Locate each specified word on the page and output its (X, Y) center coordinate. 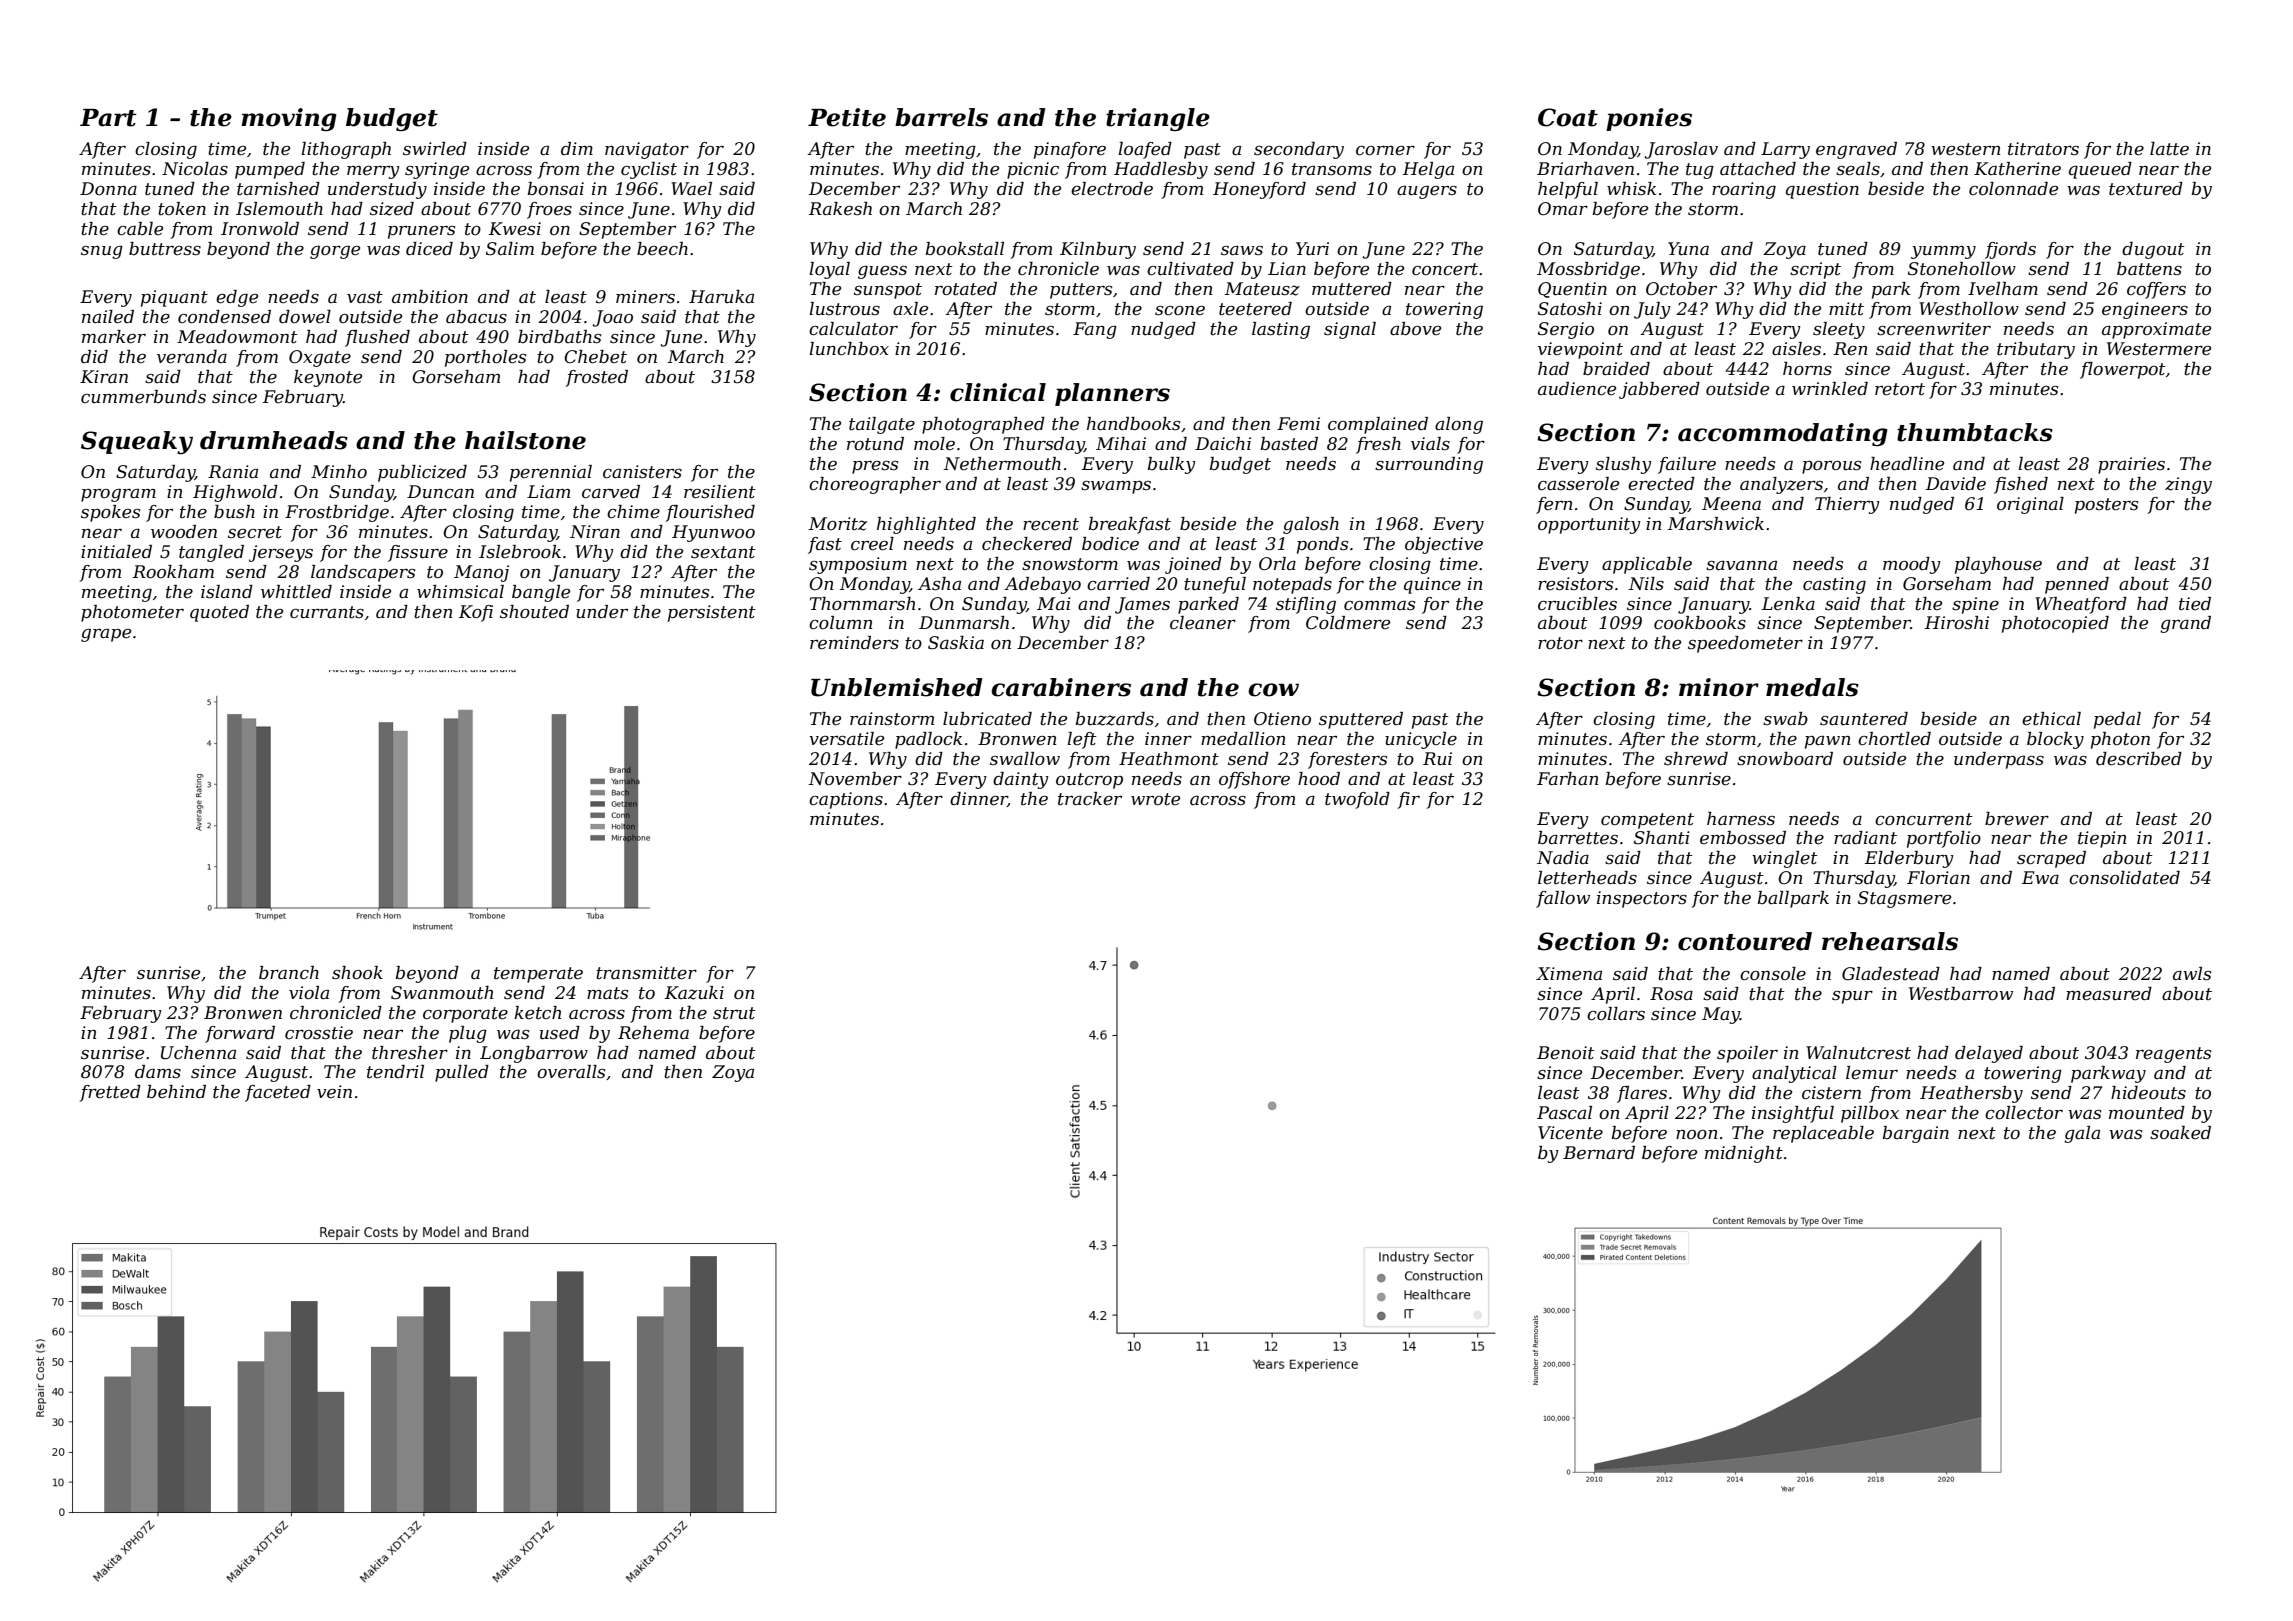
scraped (2051, 859)
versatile (846, 739)
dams (158, 1071)
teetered (1255, 309)
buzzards (1115, 719)
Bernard (1599, 1153)
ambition (430, 297)
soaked (2180, 1133)
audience (1577, 389)
